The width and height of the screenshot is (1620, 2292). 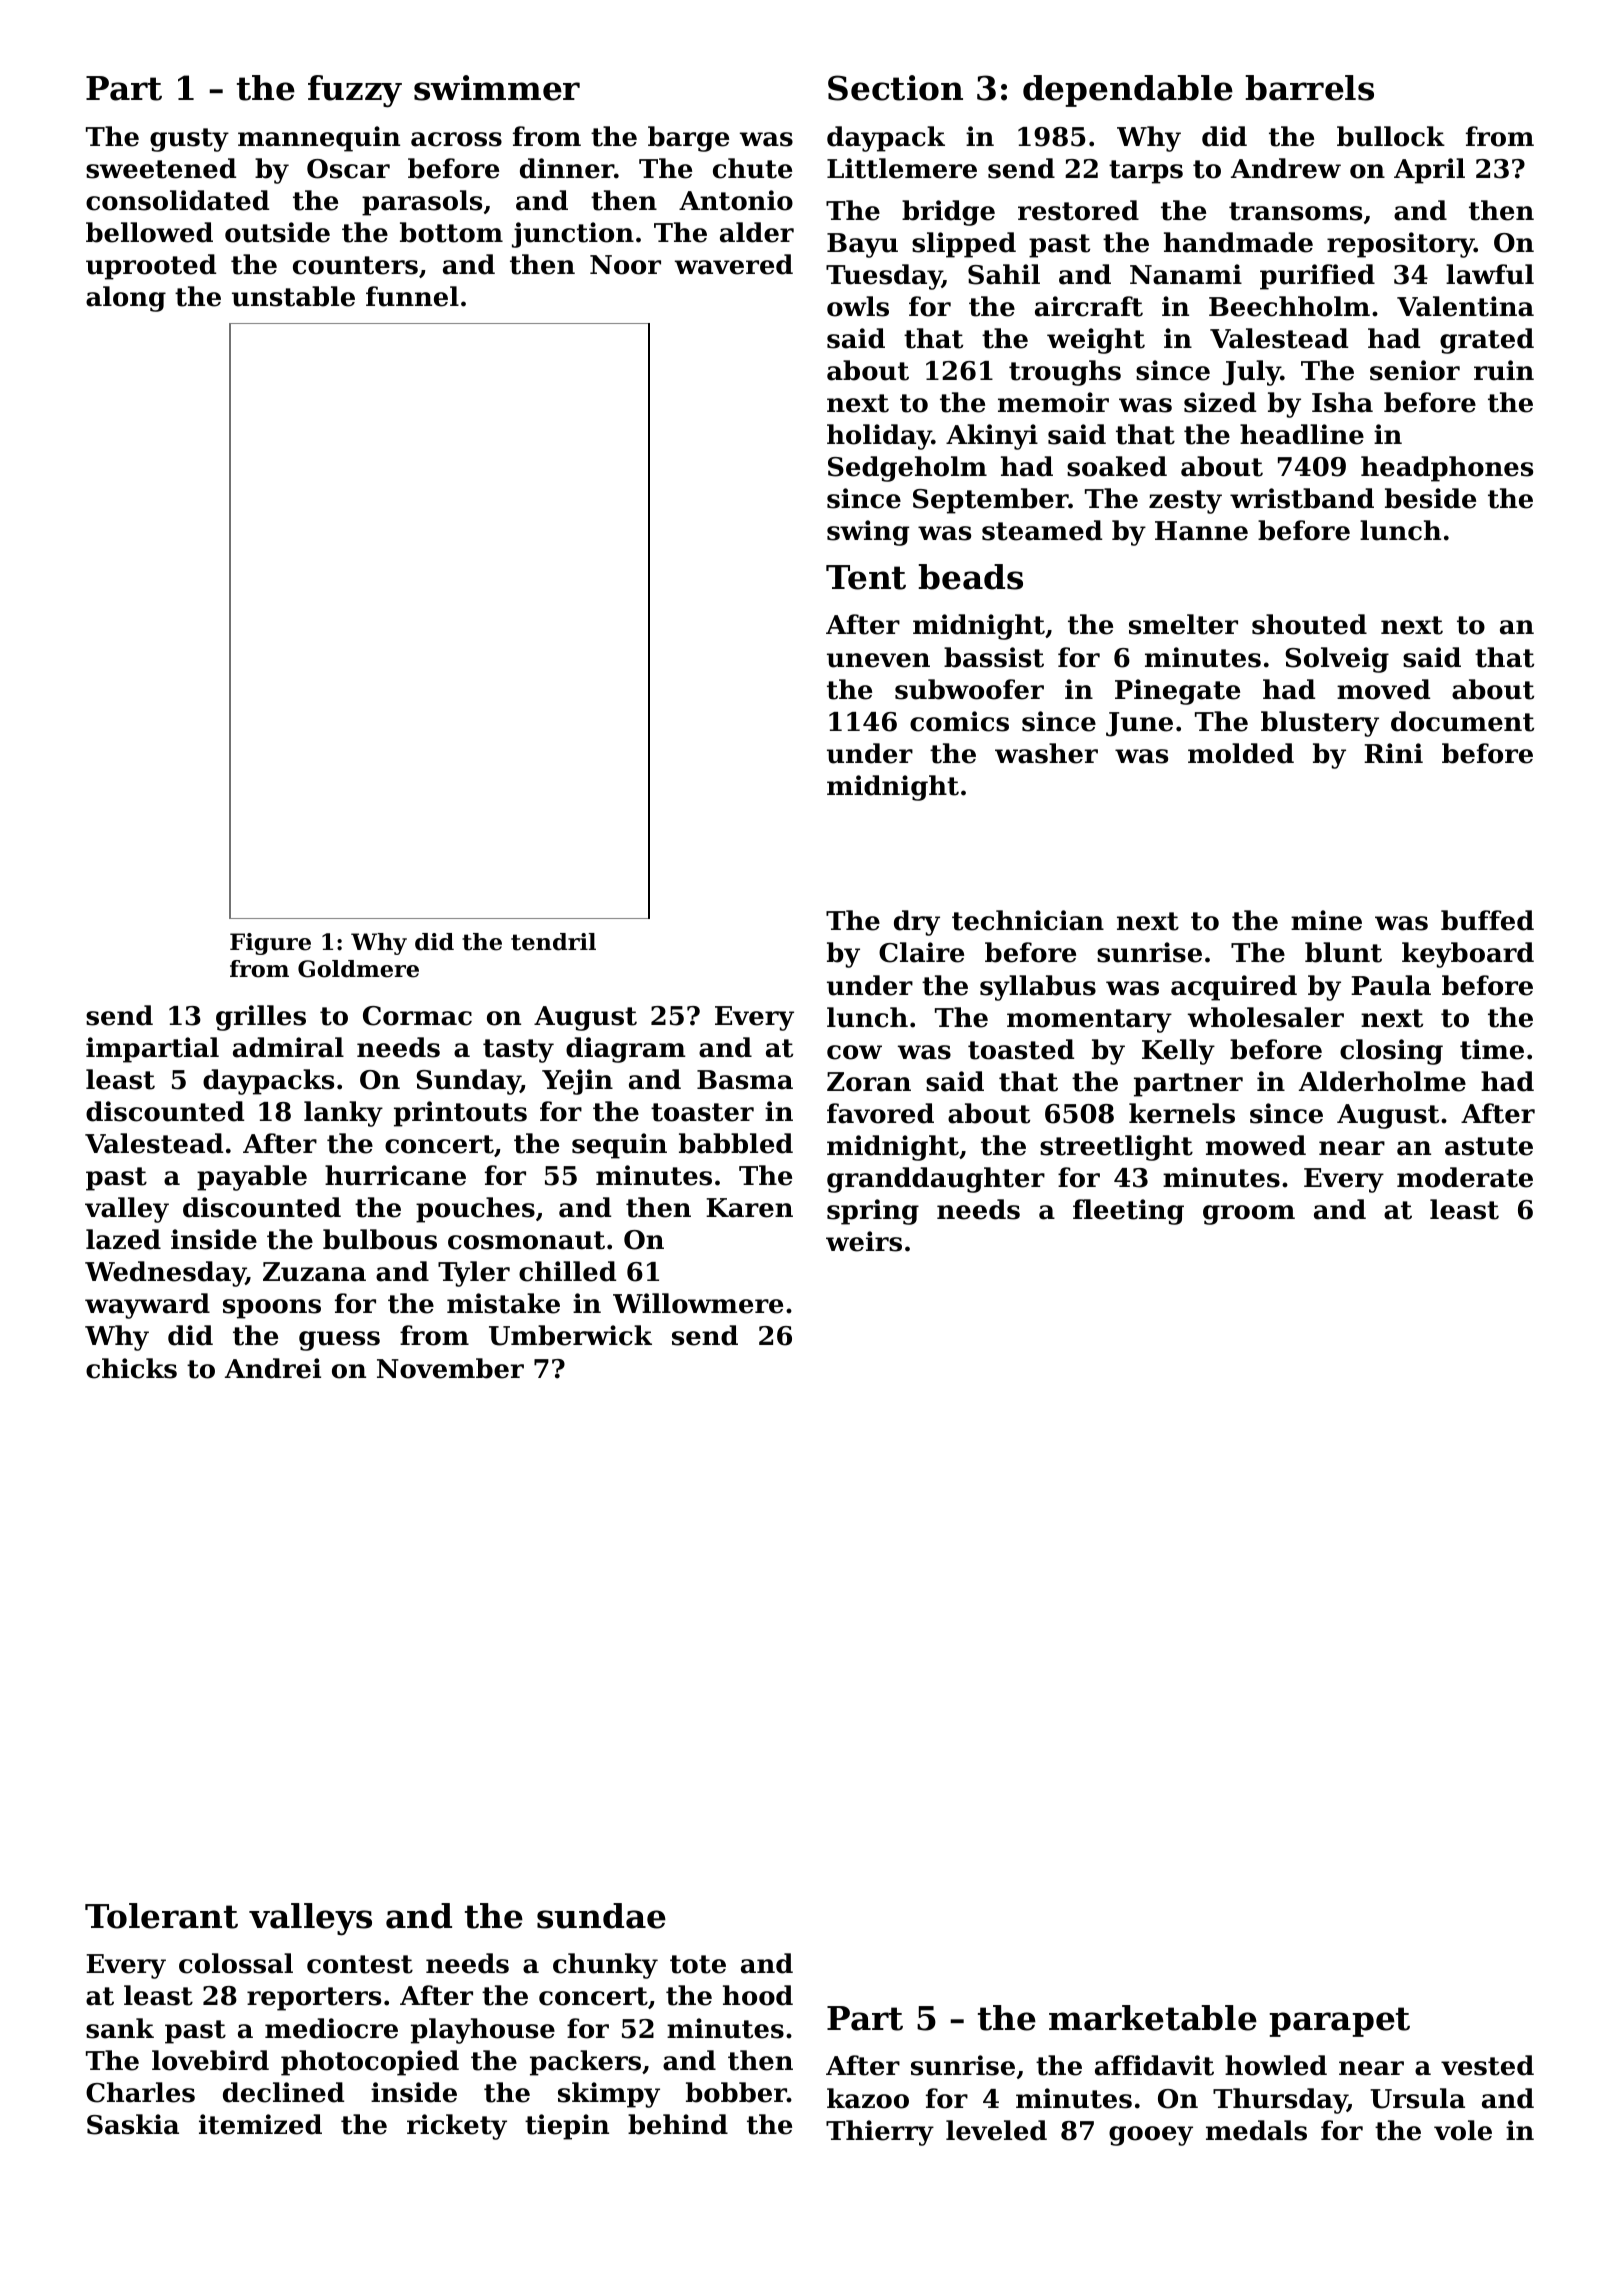 What do you see at coordinates (895, 88) in the screenshot?
I see `Section` at bounding box center [895, 88].
